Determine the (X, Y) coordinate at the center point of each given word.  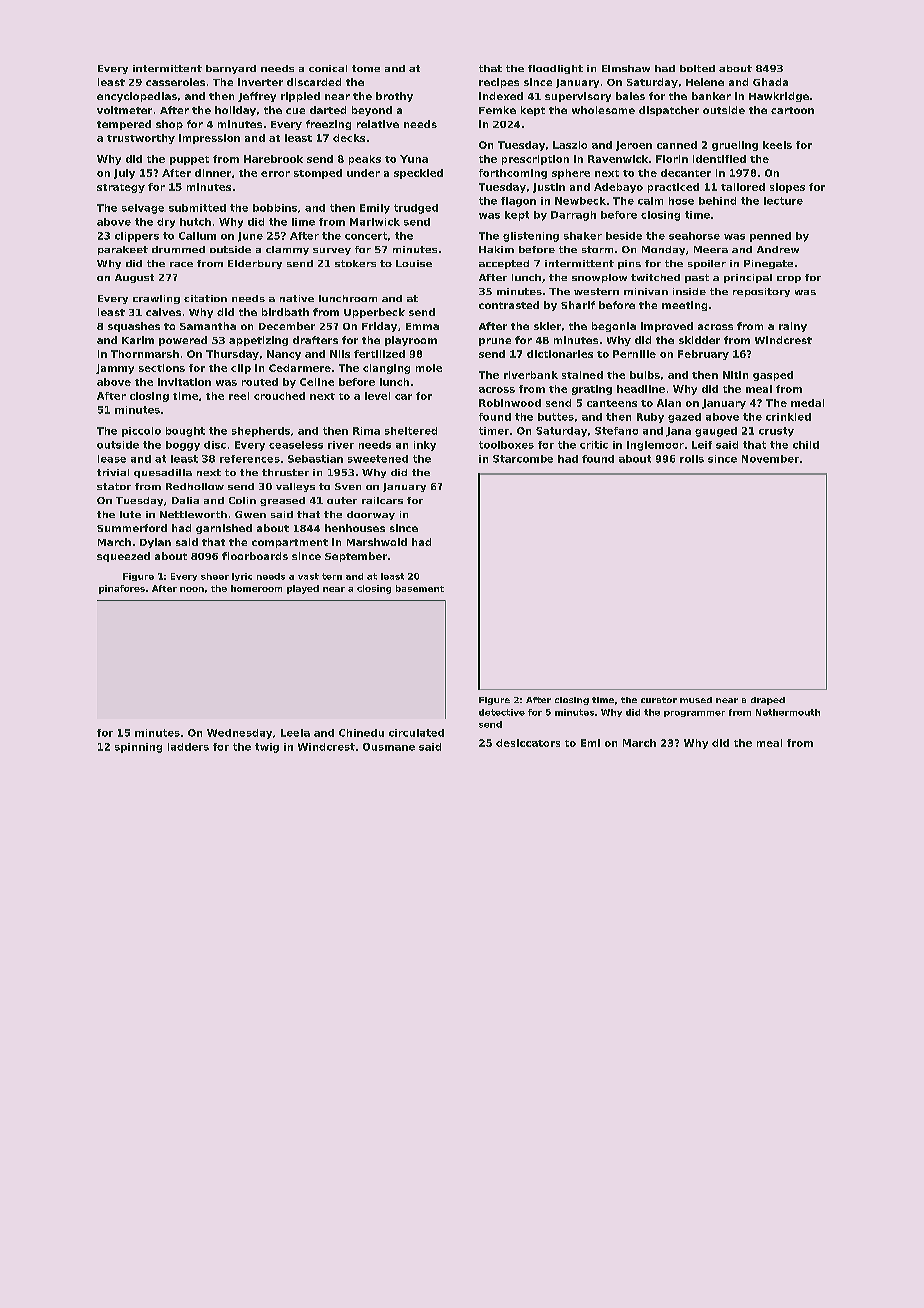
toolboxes (506, 445)
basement (420, 588)
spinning (138, 748)
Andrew (778, 249)
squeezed (123, 557)
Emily (375, 209)
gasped (773, 376)
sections (162, 368)
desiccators (528, 743)
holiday (235, 111)
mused (696, 700)
